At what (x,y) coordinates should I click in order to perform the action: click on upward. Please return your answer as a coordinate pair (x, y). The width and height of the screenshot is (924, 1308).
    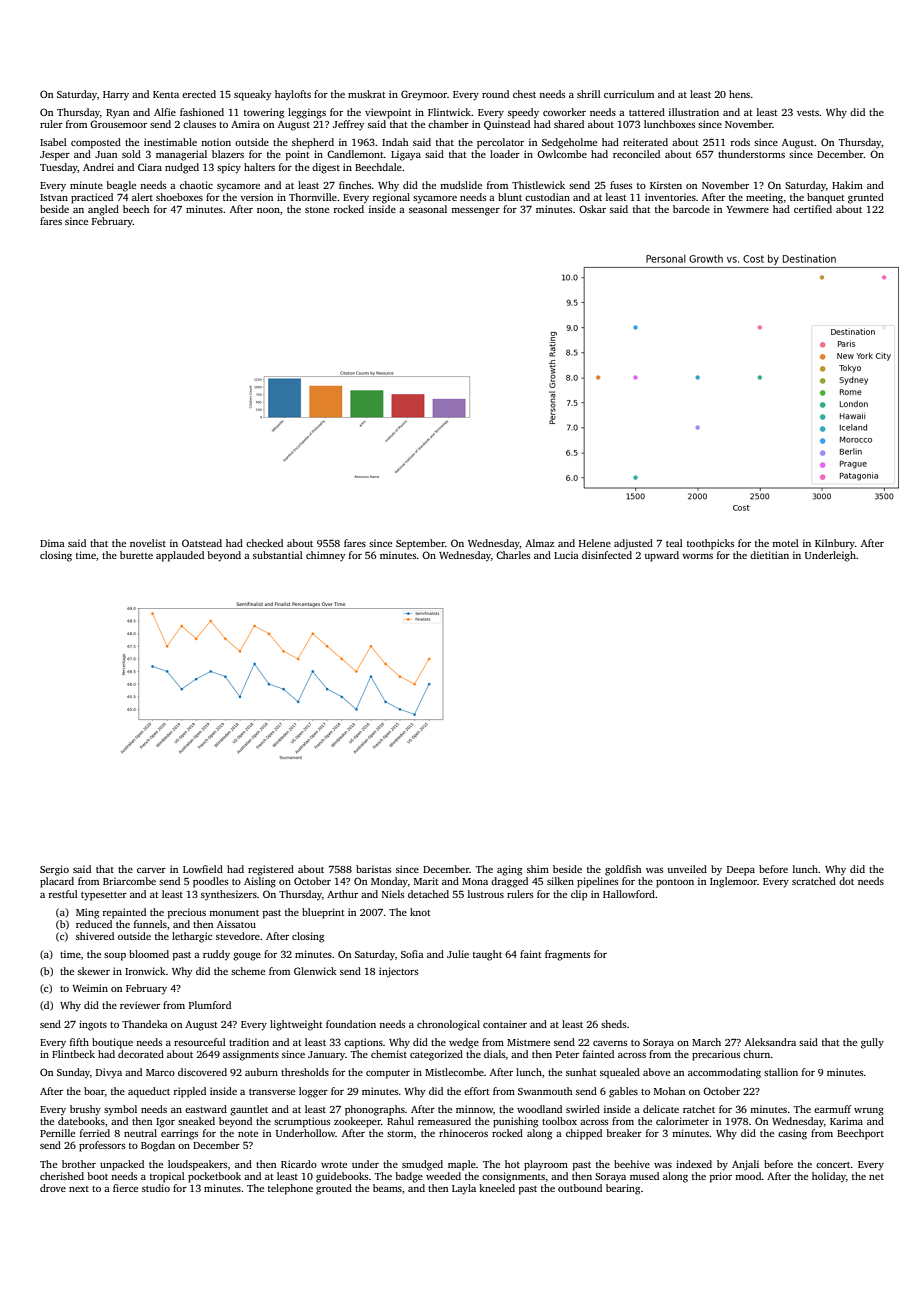
    Looking at the image, I should click on (661, 556).
